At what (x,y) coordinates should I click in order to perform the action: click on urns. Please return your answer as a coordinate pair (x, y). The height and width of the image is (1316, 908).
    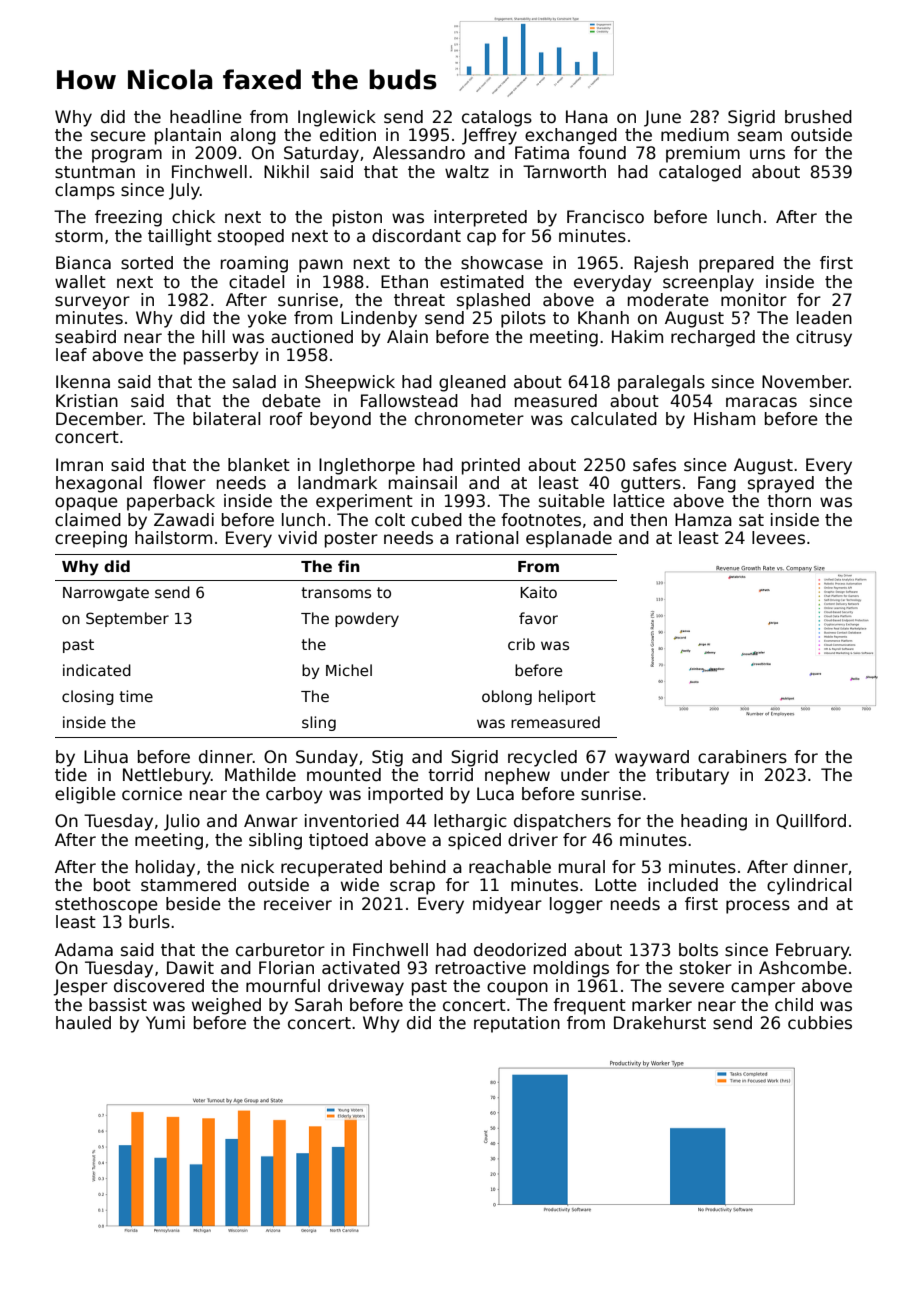
    Looking at the image, I should click on (767, 154).
